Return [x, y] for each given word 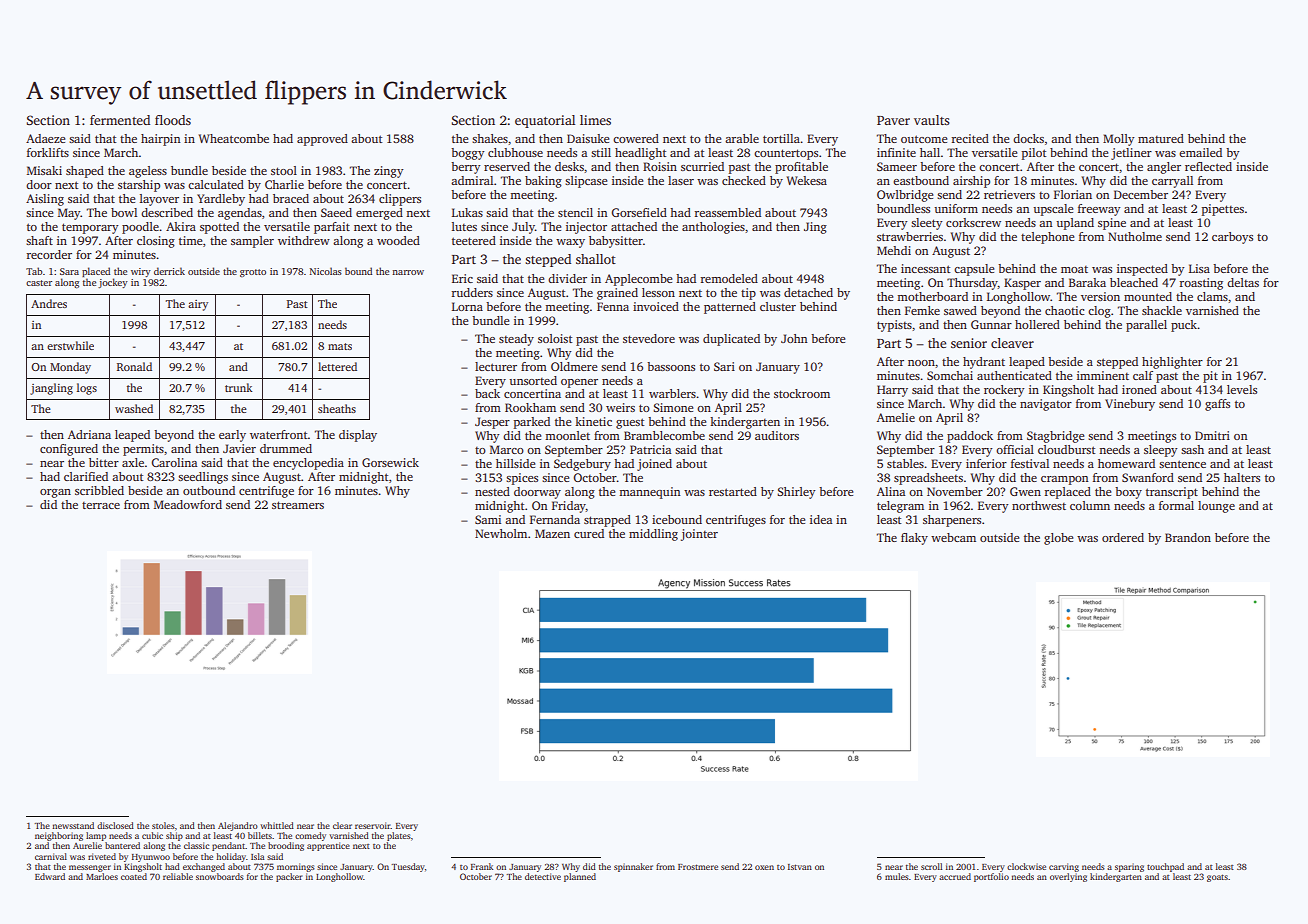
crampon [1065, 480]
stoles [163, 825]
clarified [86, 476]
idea [821, 519]
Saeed [336, 212]
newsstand [73, 825]
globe [1058, 539]
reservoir [373, 825]
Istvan [800, 867]
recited [970, 138]
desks [569, 166]
